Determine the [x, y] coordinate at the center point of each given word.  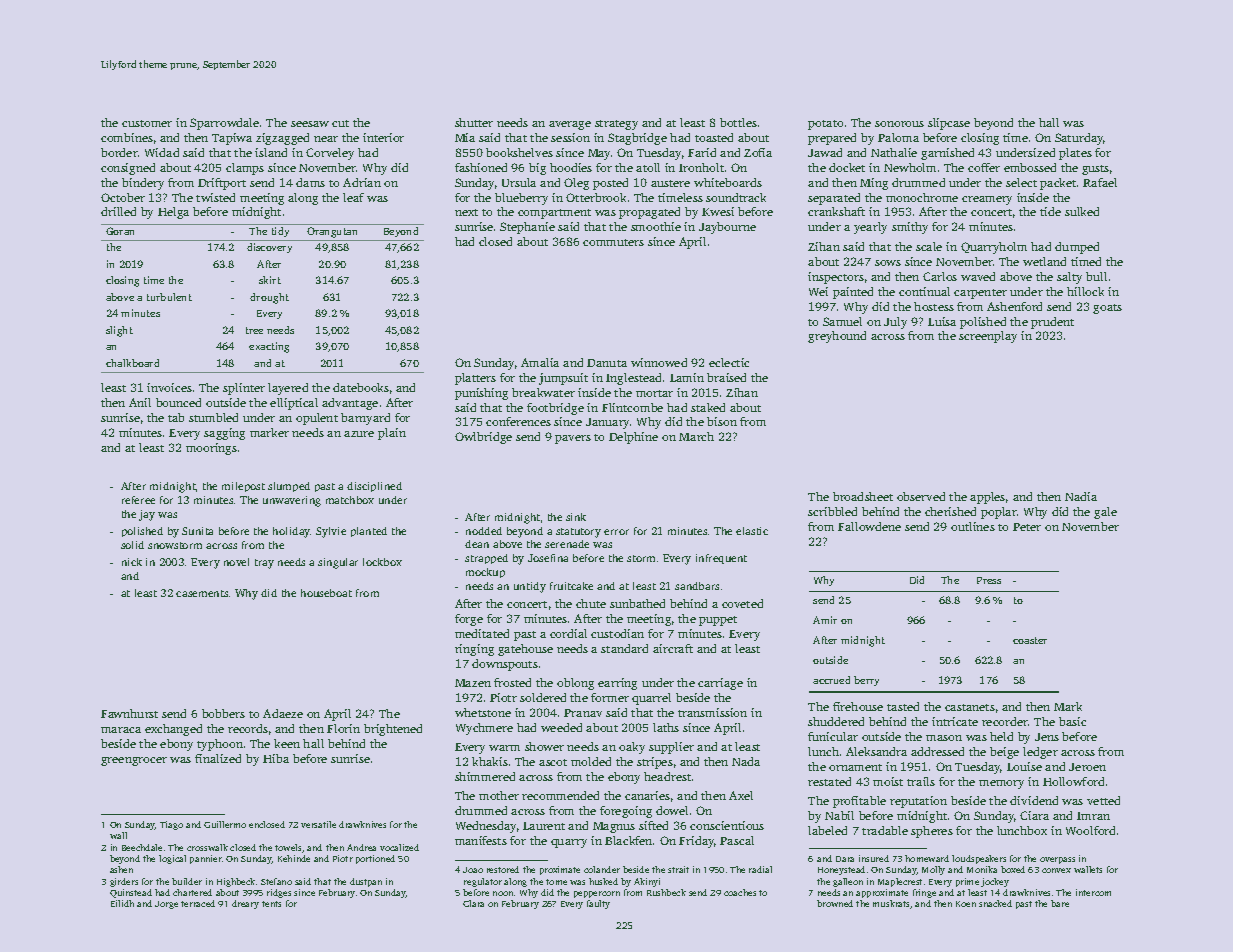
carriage [720, 684]
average [570, 125]
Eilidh [122, 903]
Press [989, 580]
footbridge [555, 409]
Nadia [1081, 496]
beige [1004, 753]
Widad [162, 152]
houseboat [326, 593]
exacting [269, 347]
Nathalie [894, 152]
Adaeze [283, 713]
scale [929, 246]
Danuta [607, 363]
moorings [211, 449]
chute [591, 603]
